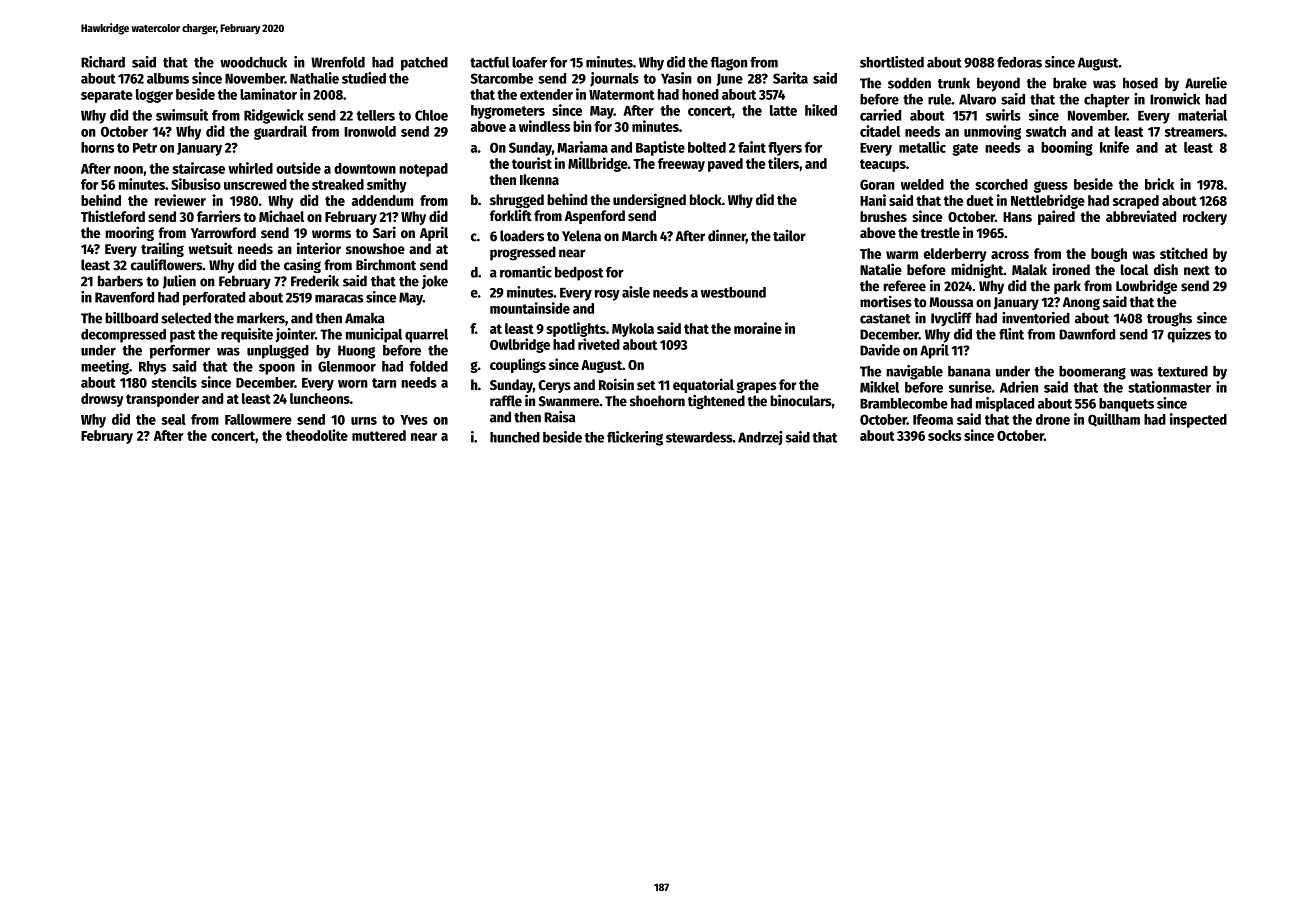  What do you see at coordinates (614, 79) in the page?
I see `journals` at bounding box center [614, 79].
